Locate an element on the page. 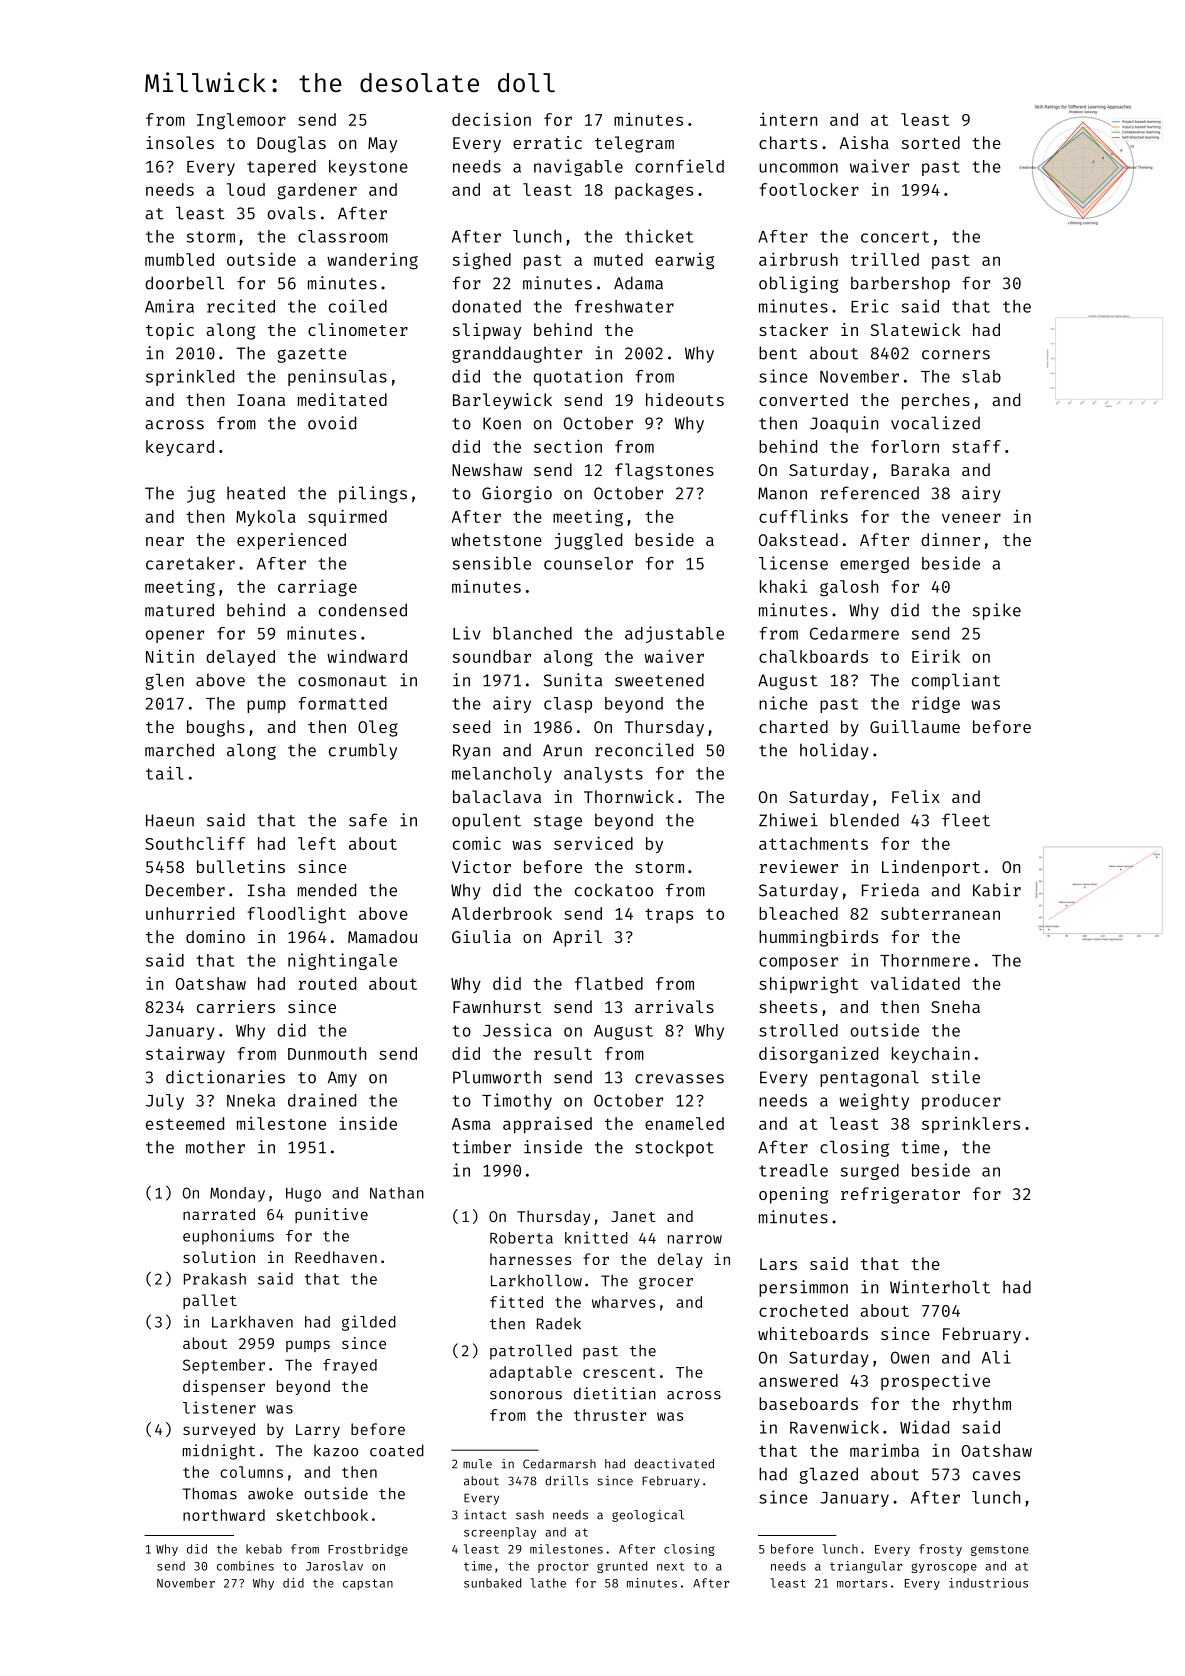  answered is located at coordinates (798, 1380).
